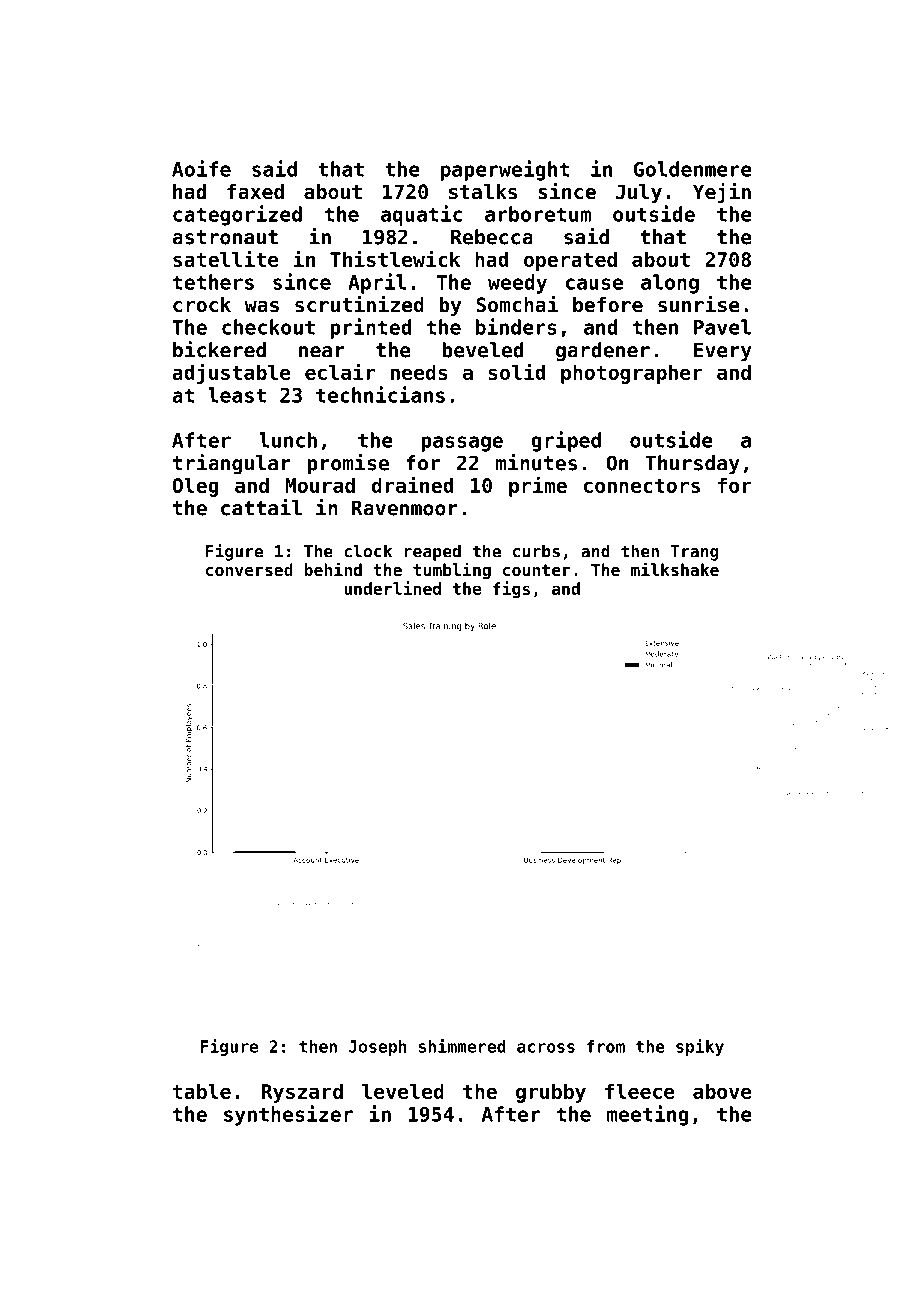 Image resolution: width=924 pixels, height=1311 pixels. Describe the element at coordinates (288, 1115) in the image. I see `synthesizer` at that location.
